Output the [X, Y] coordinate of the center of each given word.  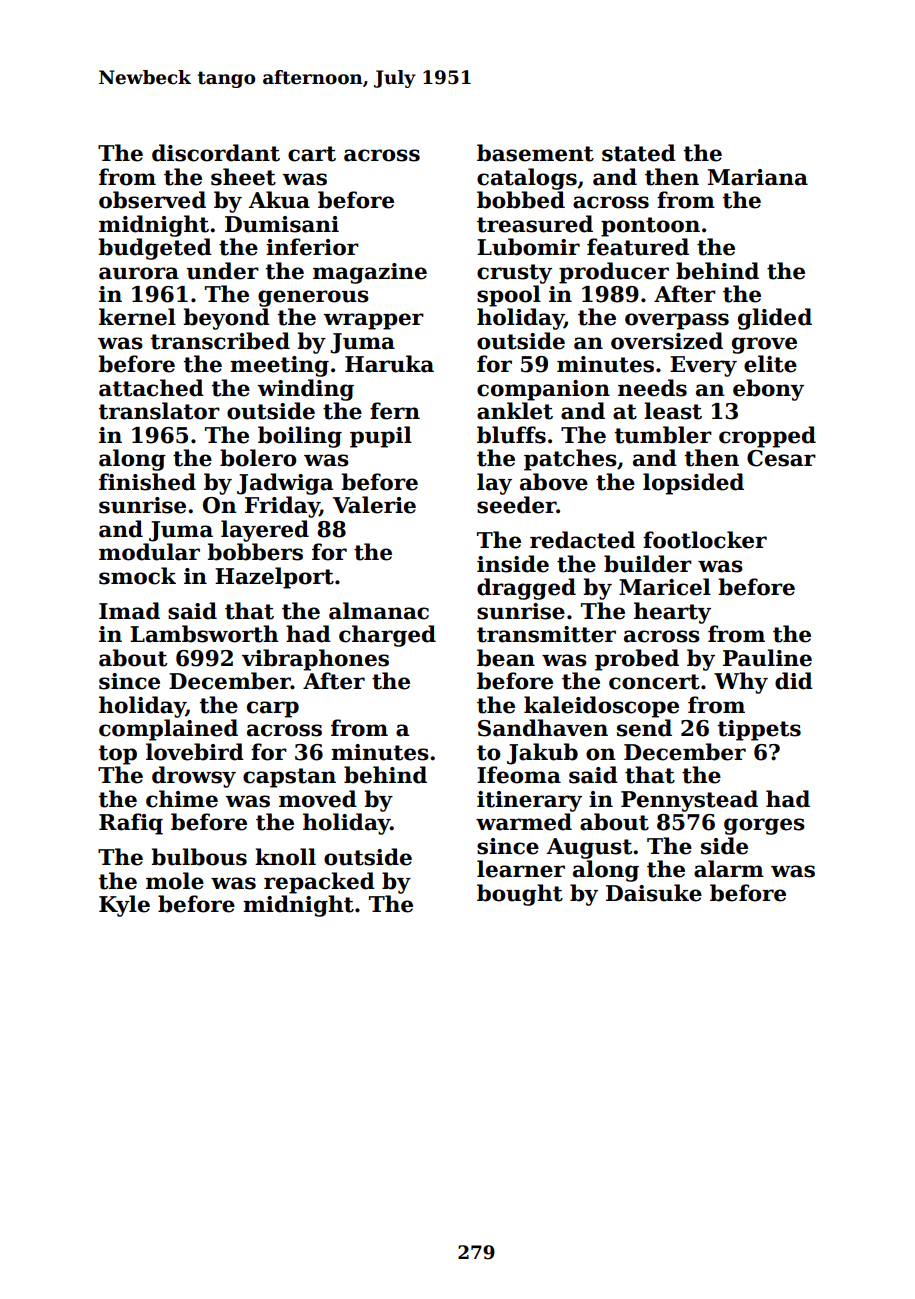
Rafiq [131, 824]
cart [312, 154]
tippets [759, 730]
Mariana [758, 177]
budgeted [155, 249]
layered [265, 531]
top [118, 755]
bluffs [511, 435]
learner [521, 869]
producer [614, 273]
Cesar [781, 458]
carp [273, 709]
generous [313, 298]
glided [775, 319]
